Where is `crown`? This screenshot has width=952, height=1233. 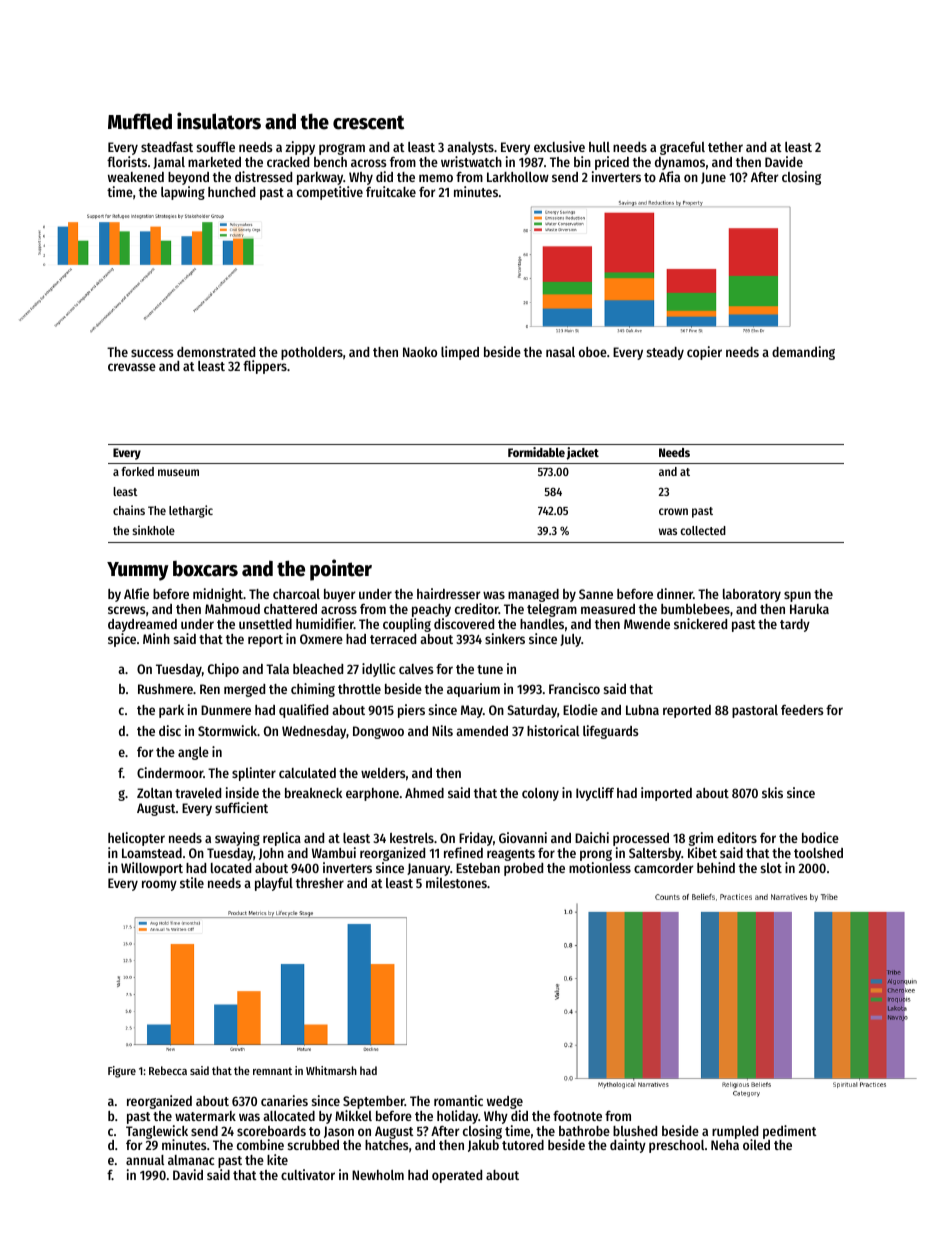 crown is located at coordinates (673, 511).
